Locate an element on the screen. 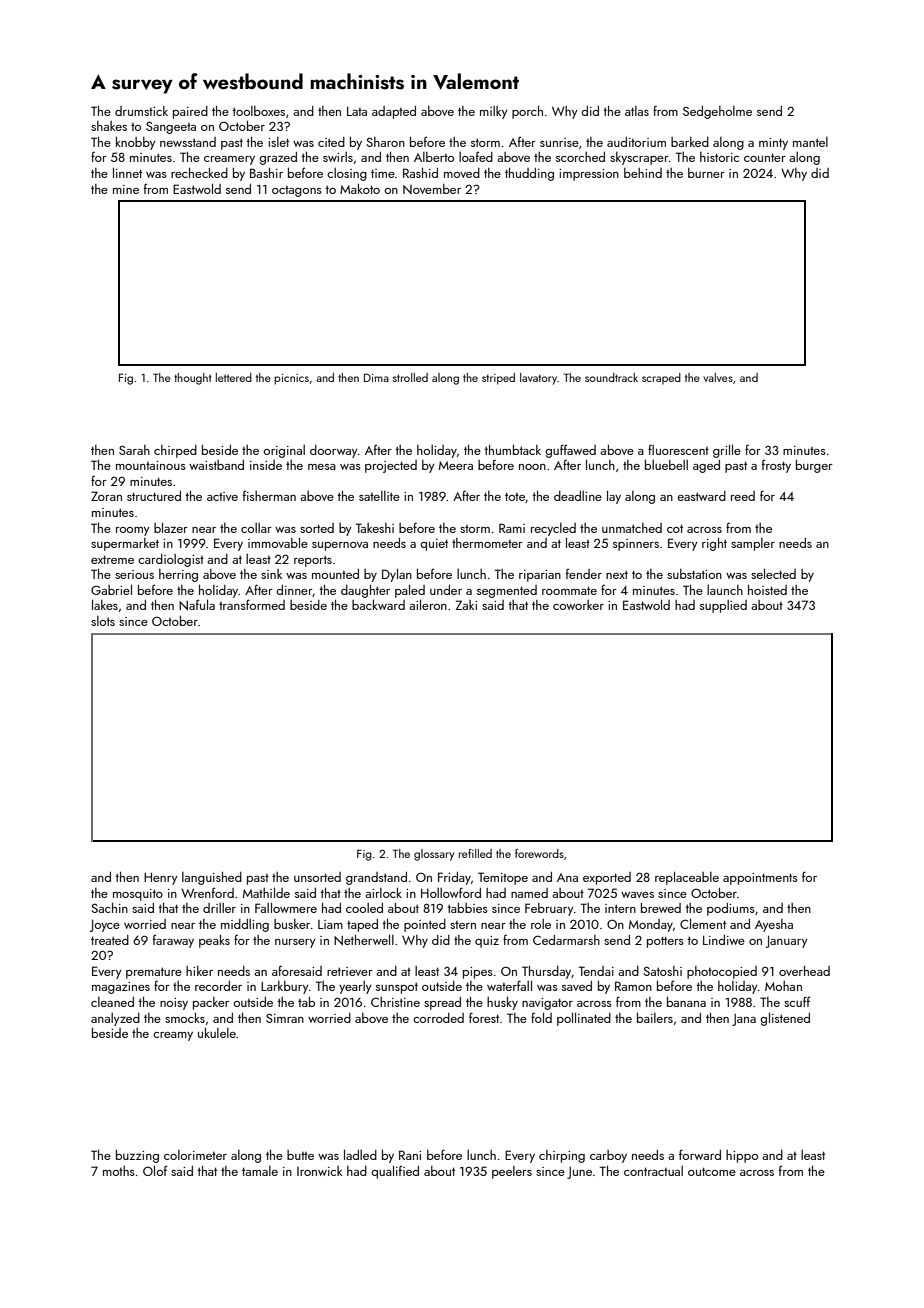 Image resolution: width=924 pixels, height=1308 pixels. reed is located at coordinates (743, 496).
